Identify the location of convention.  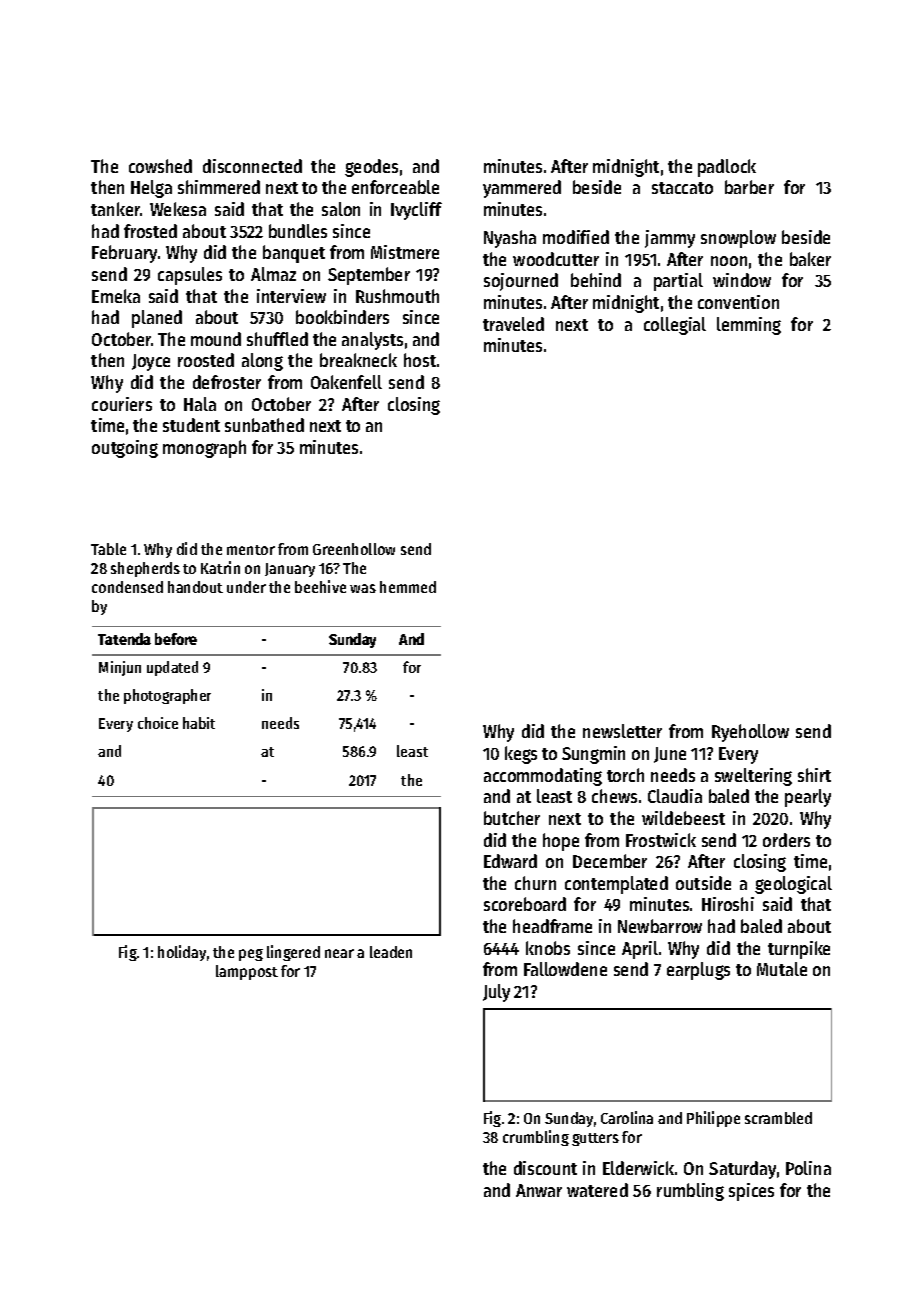
(738, 302).
